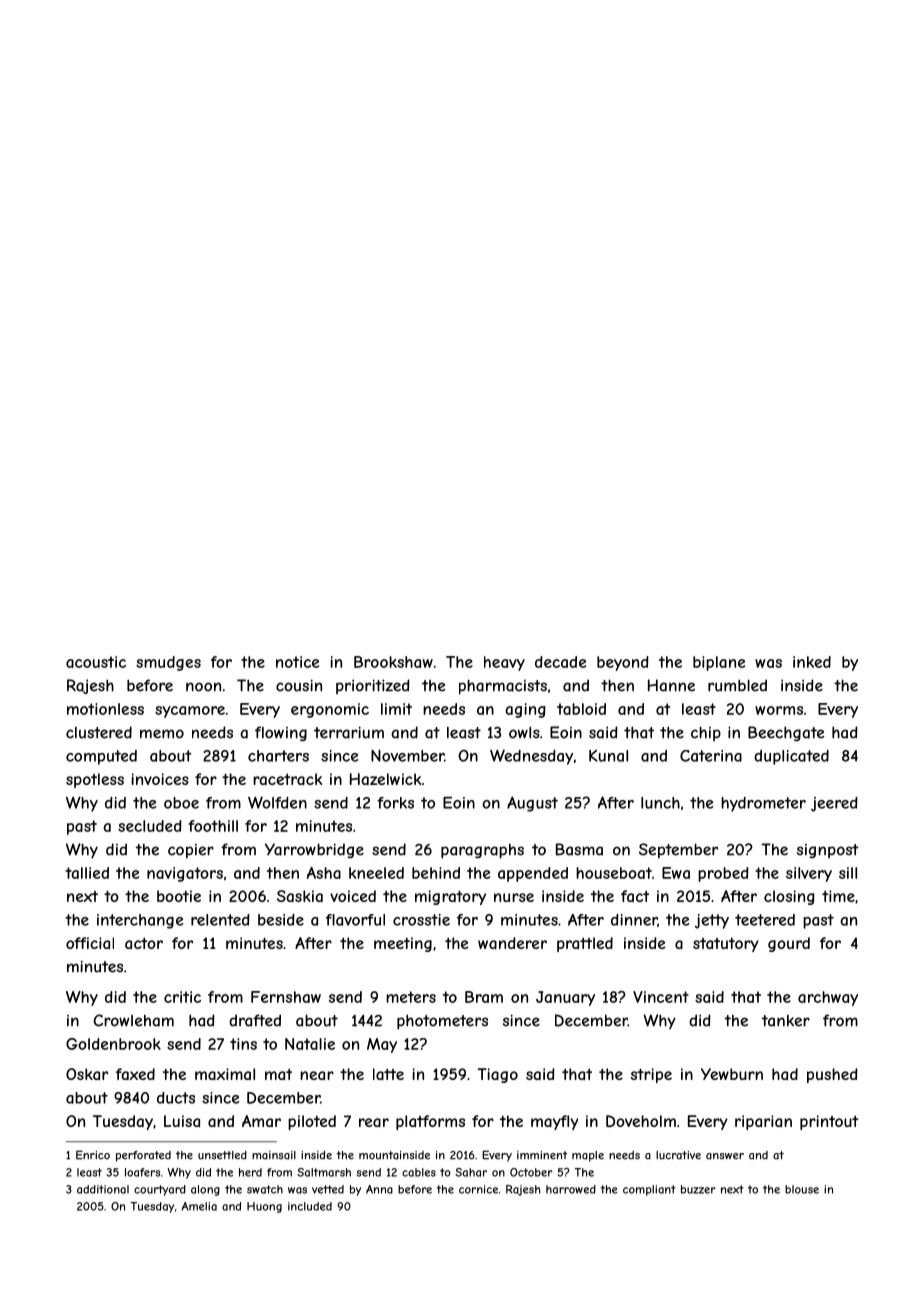 The height and width of the page is (1308, 924). I want to click on heavy, so click(504, 663).
